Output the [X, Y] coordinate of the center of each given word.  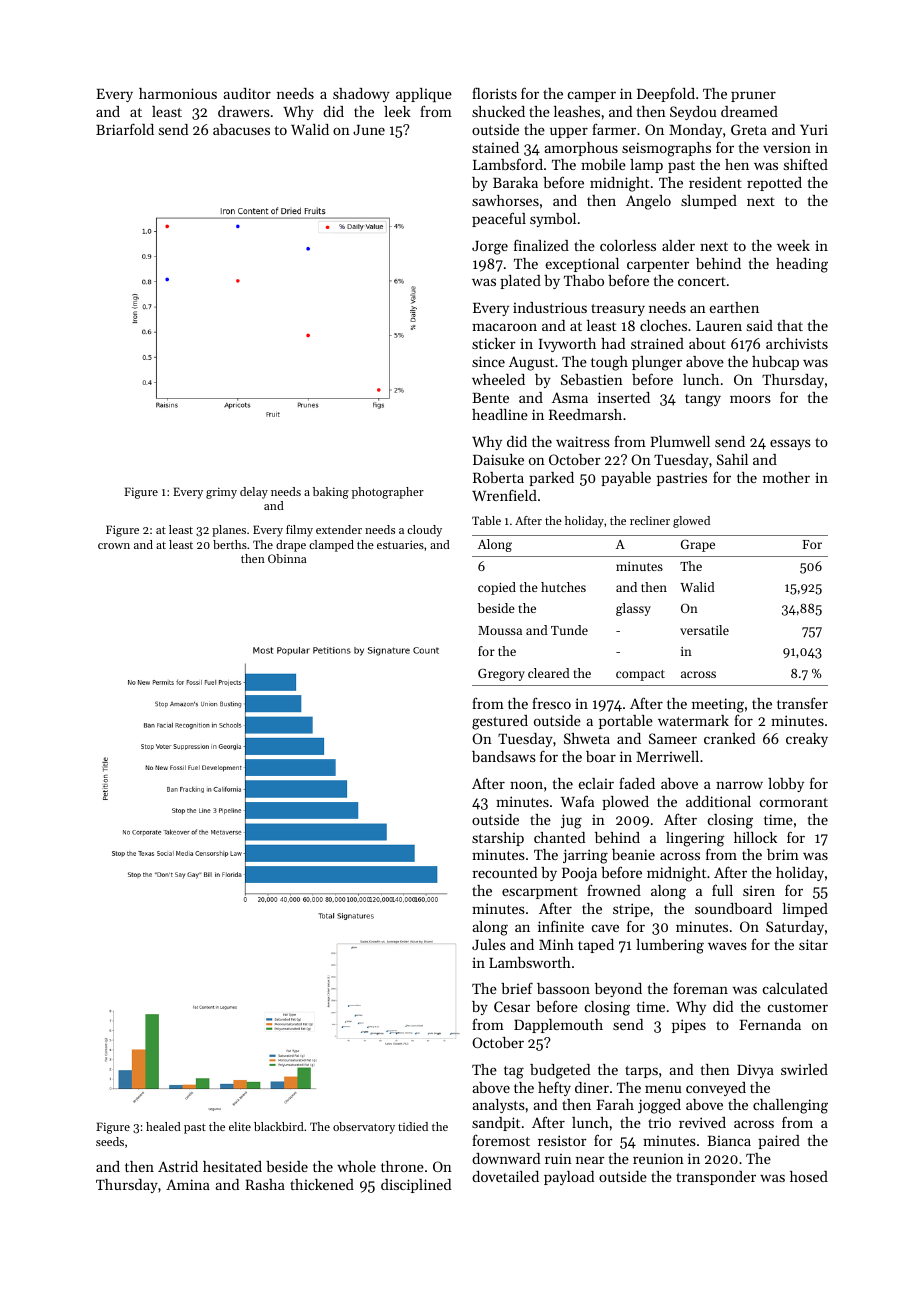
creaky [807, 740]
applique [424, 95]
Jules [489, 944]
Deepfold [666, 94]
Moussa [500, 630]
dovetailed [505, 1176]
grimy [221, 493]
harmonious [178, 93]
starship [498, 839]
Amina [188, 1184]
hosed [809, 1176]
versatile [704, 630]
